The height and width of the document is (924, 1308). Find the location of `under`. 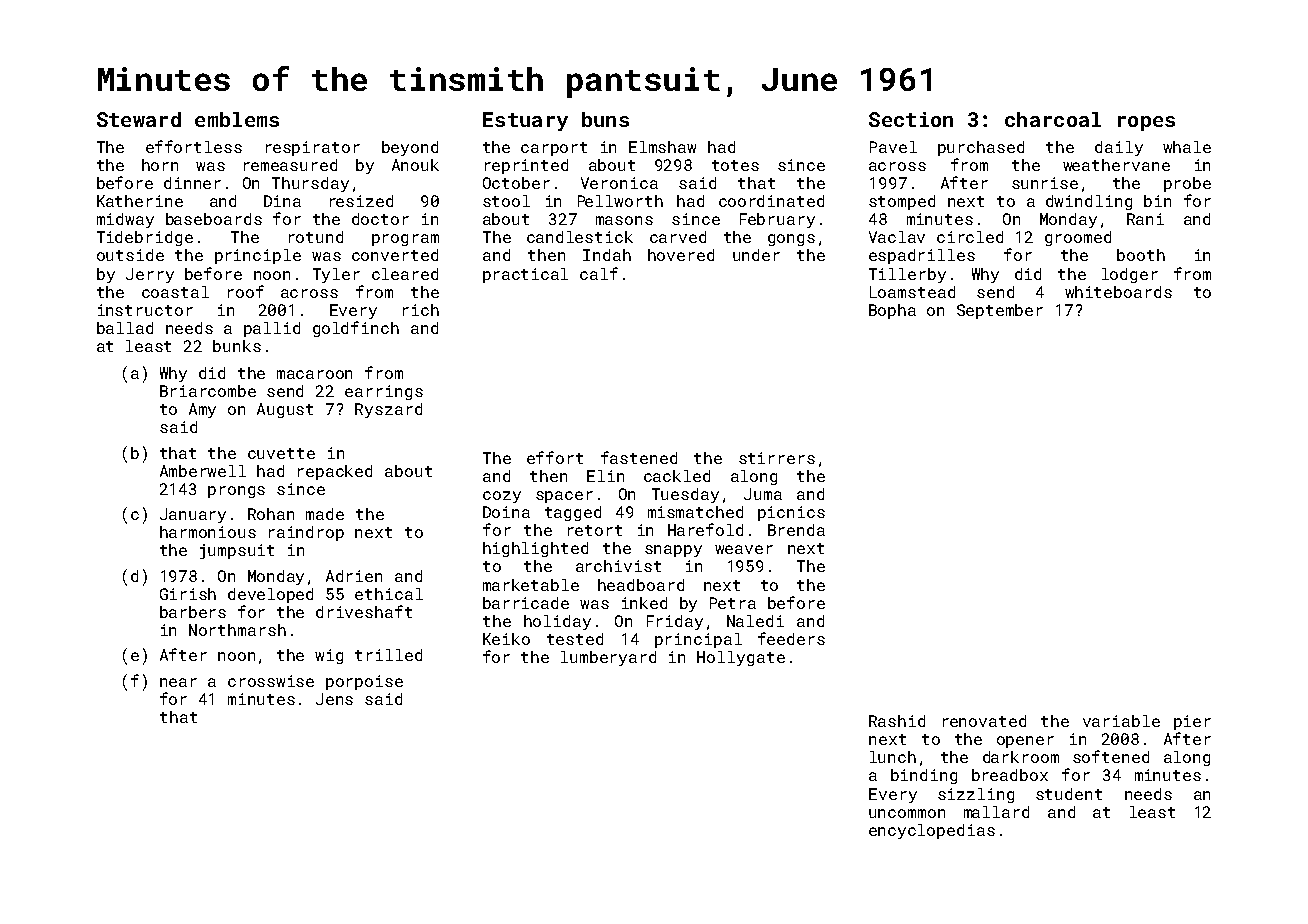

under is located at coordinates (756, 255).
